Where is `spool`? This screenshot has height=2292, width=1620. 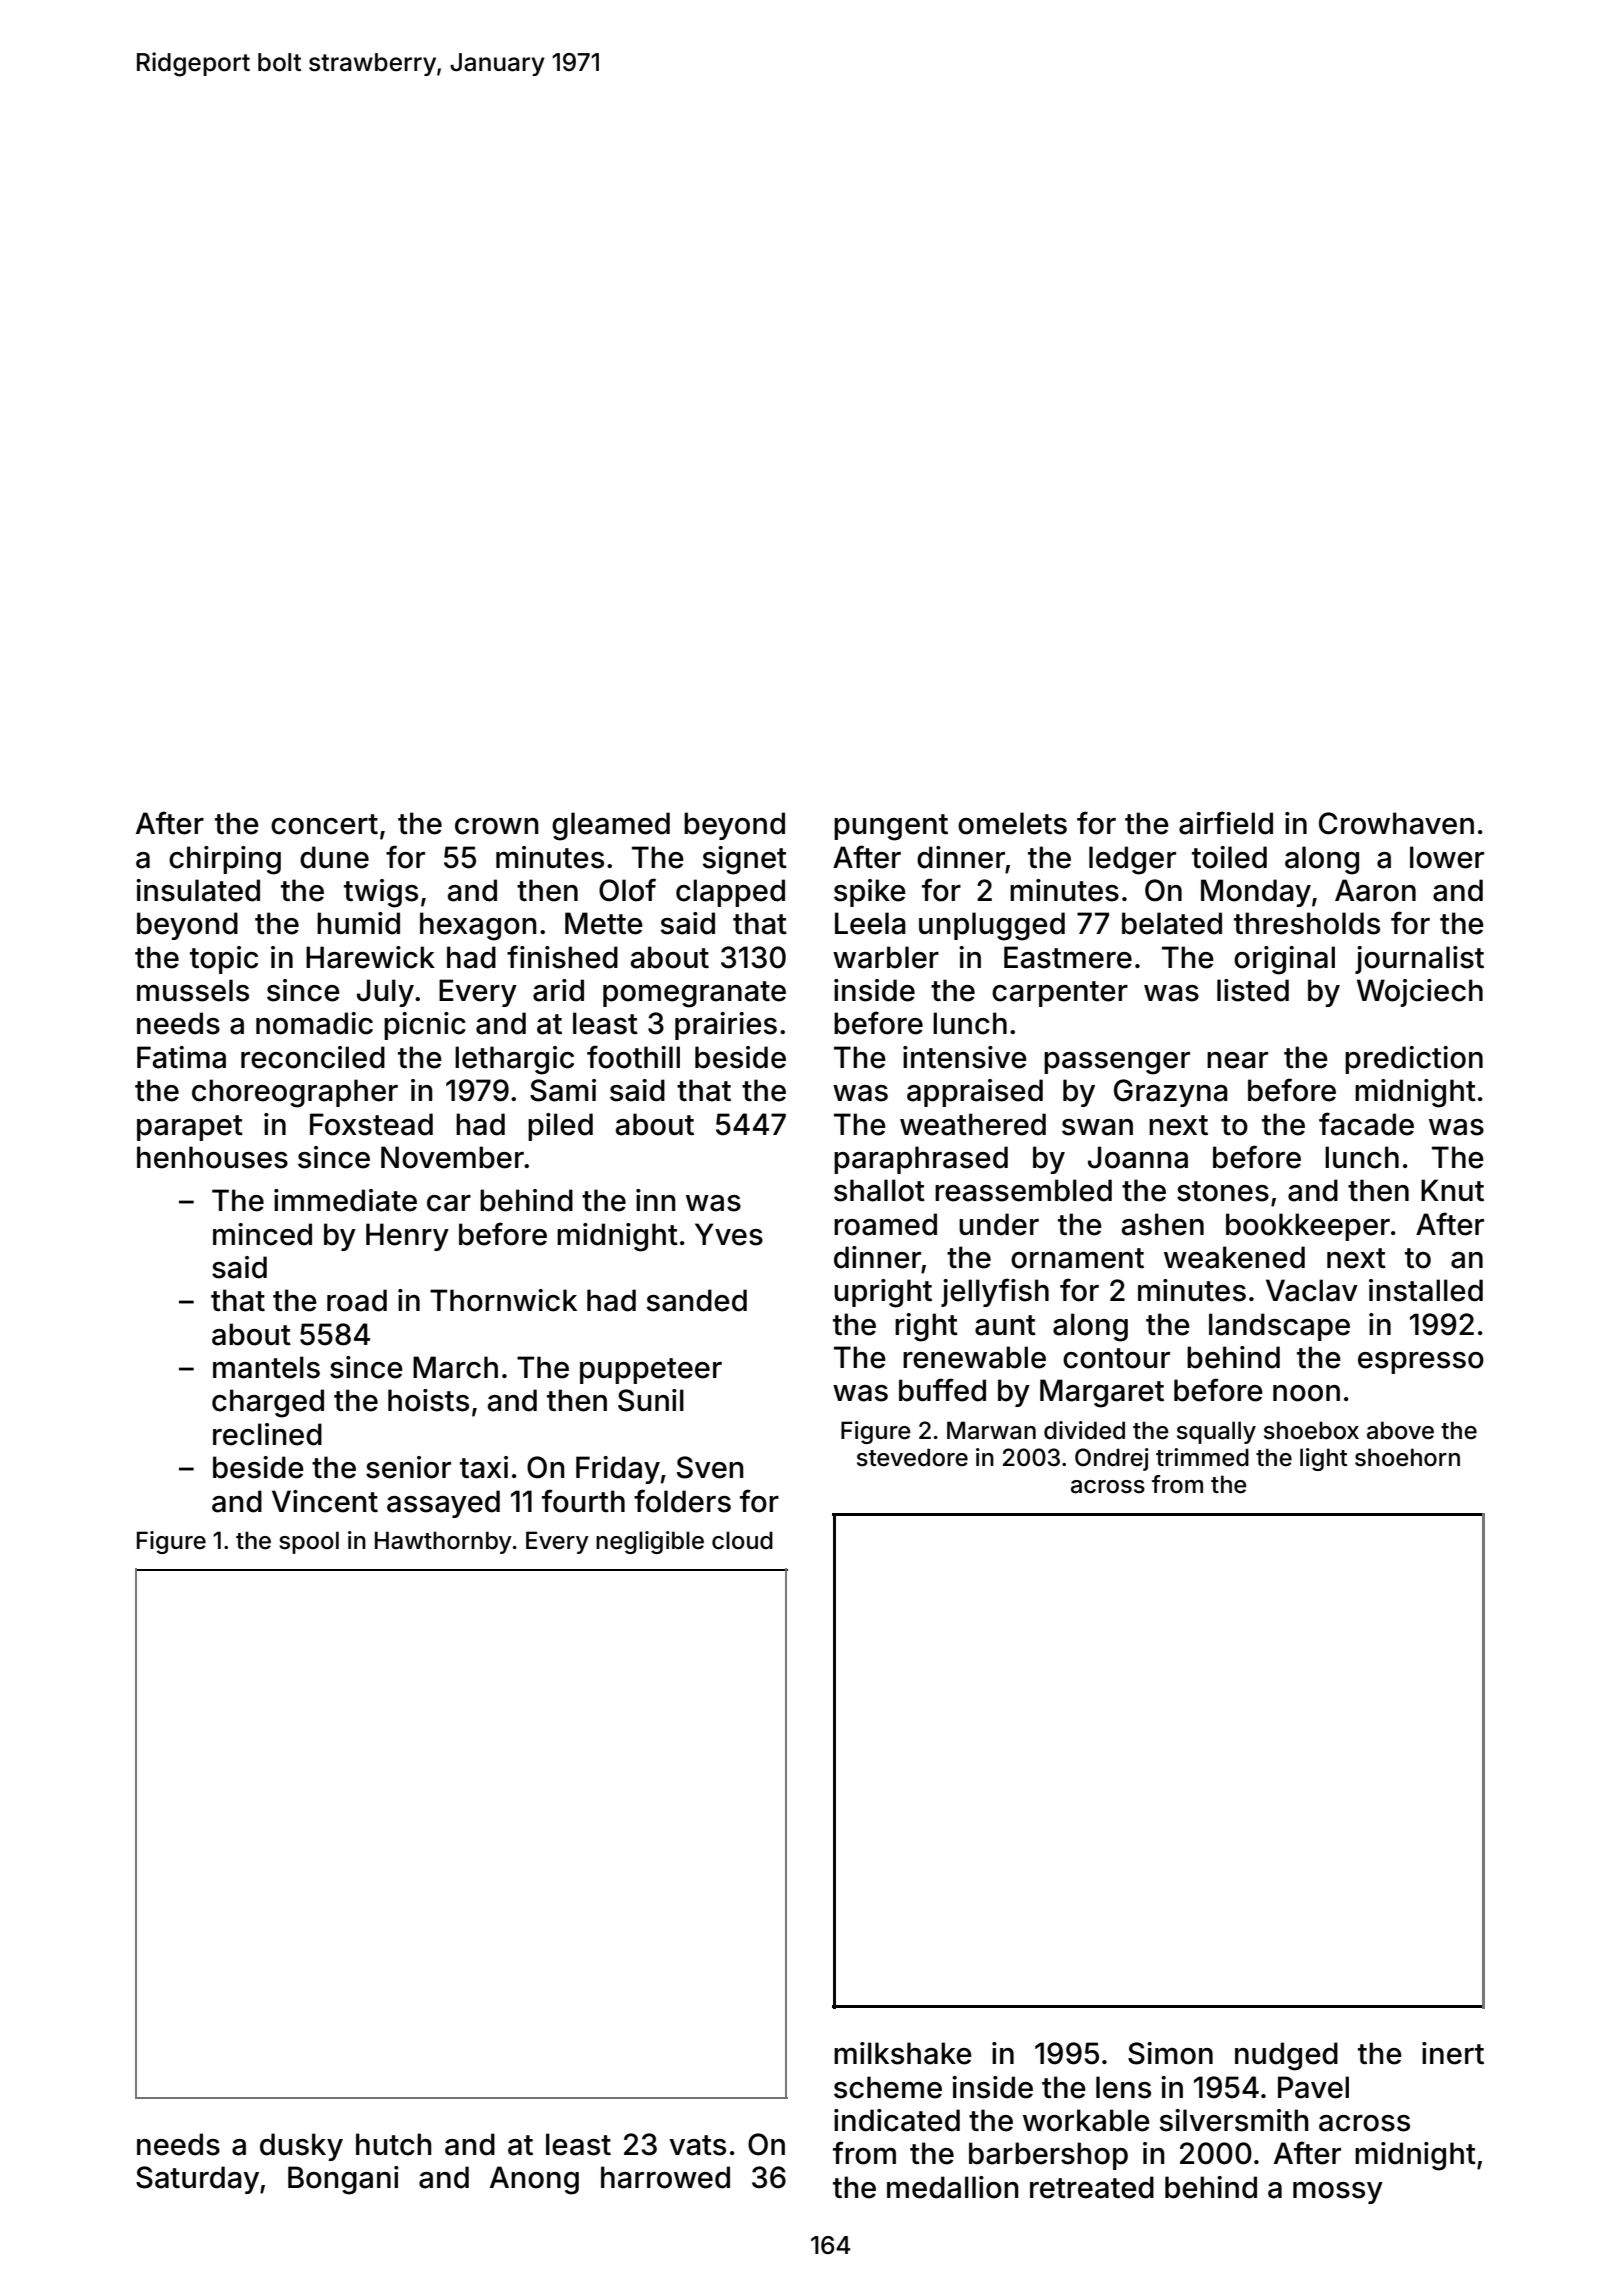
spool is located at coordinates (309, 1542).
